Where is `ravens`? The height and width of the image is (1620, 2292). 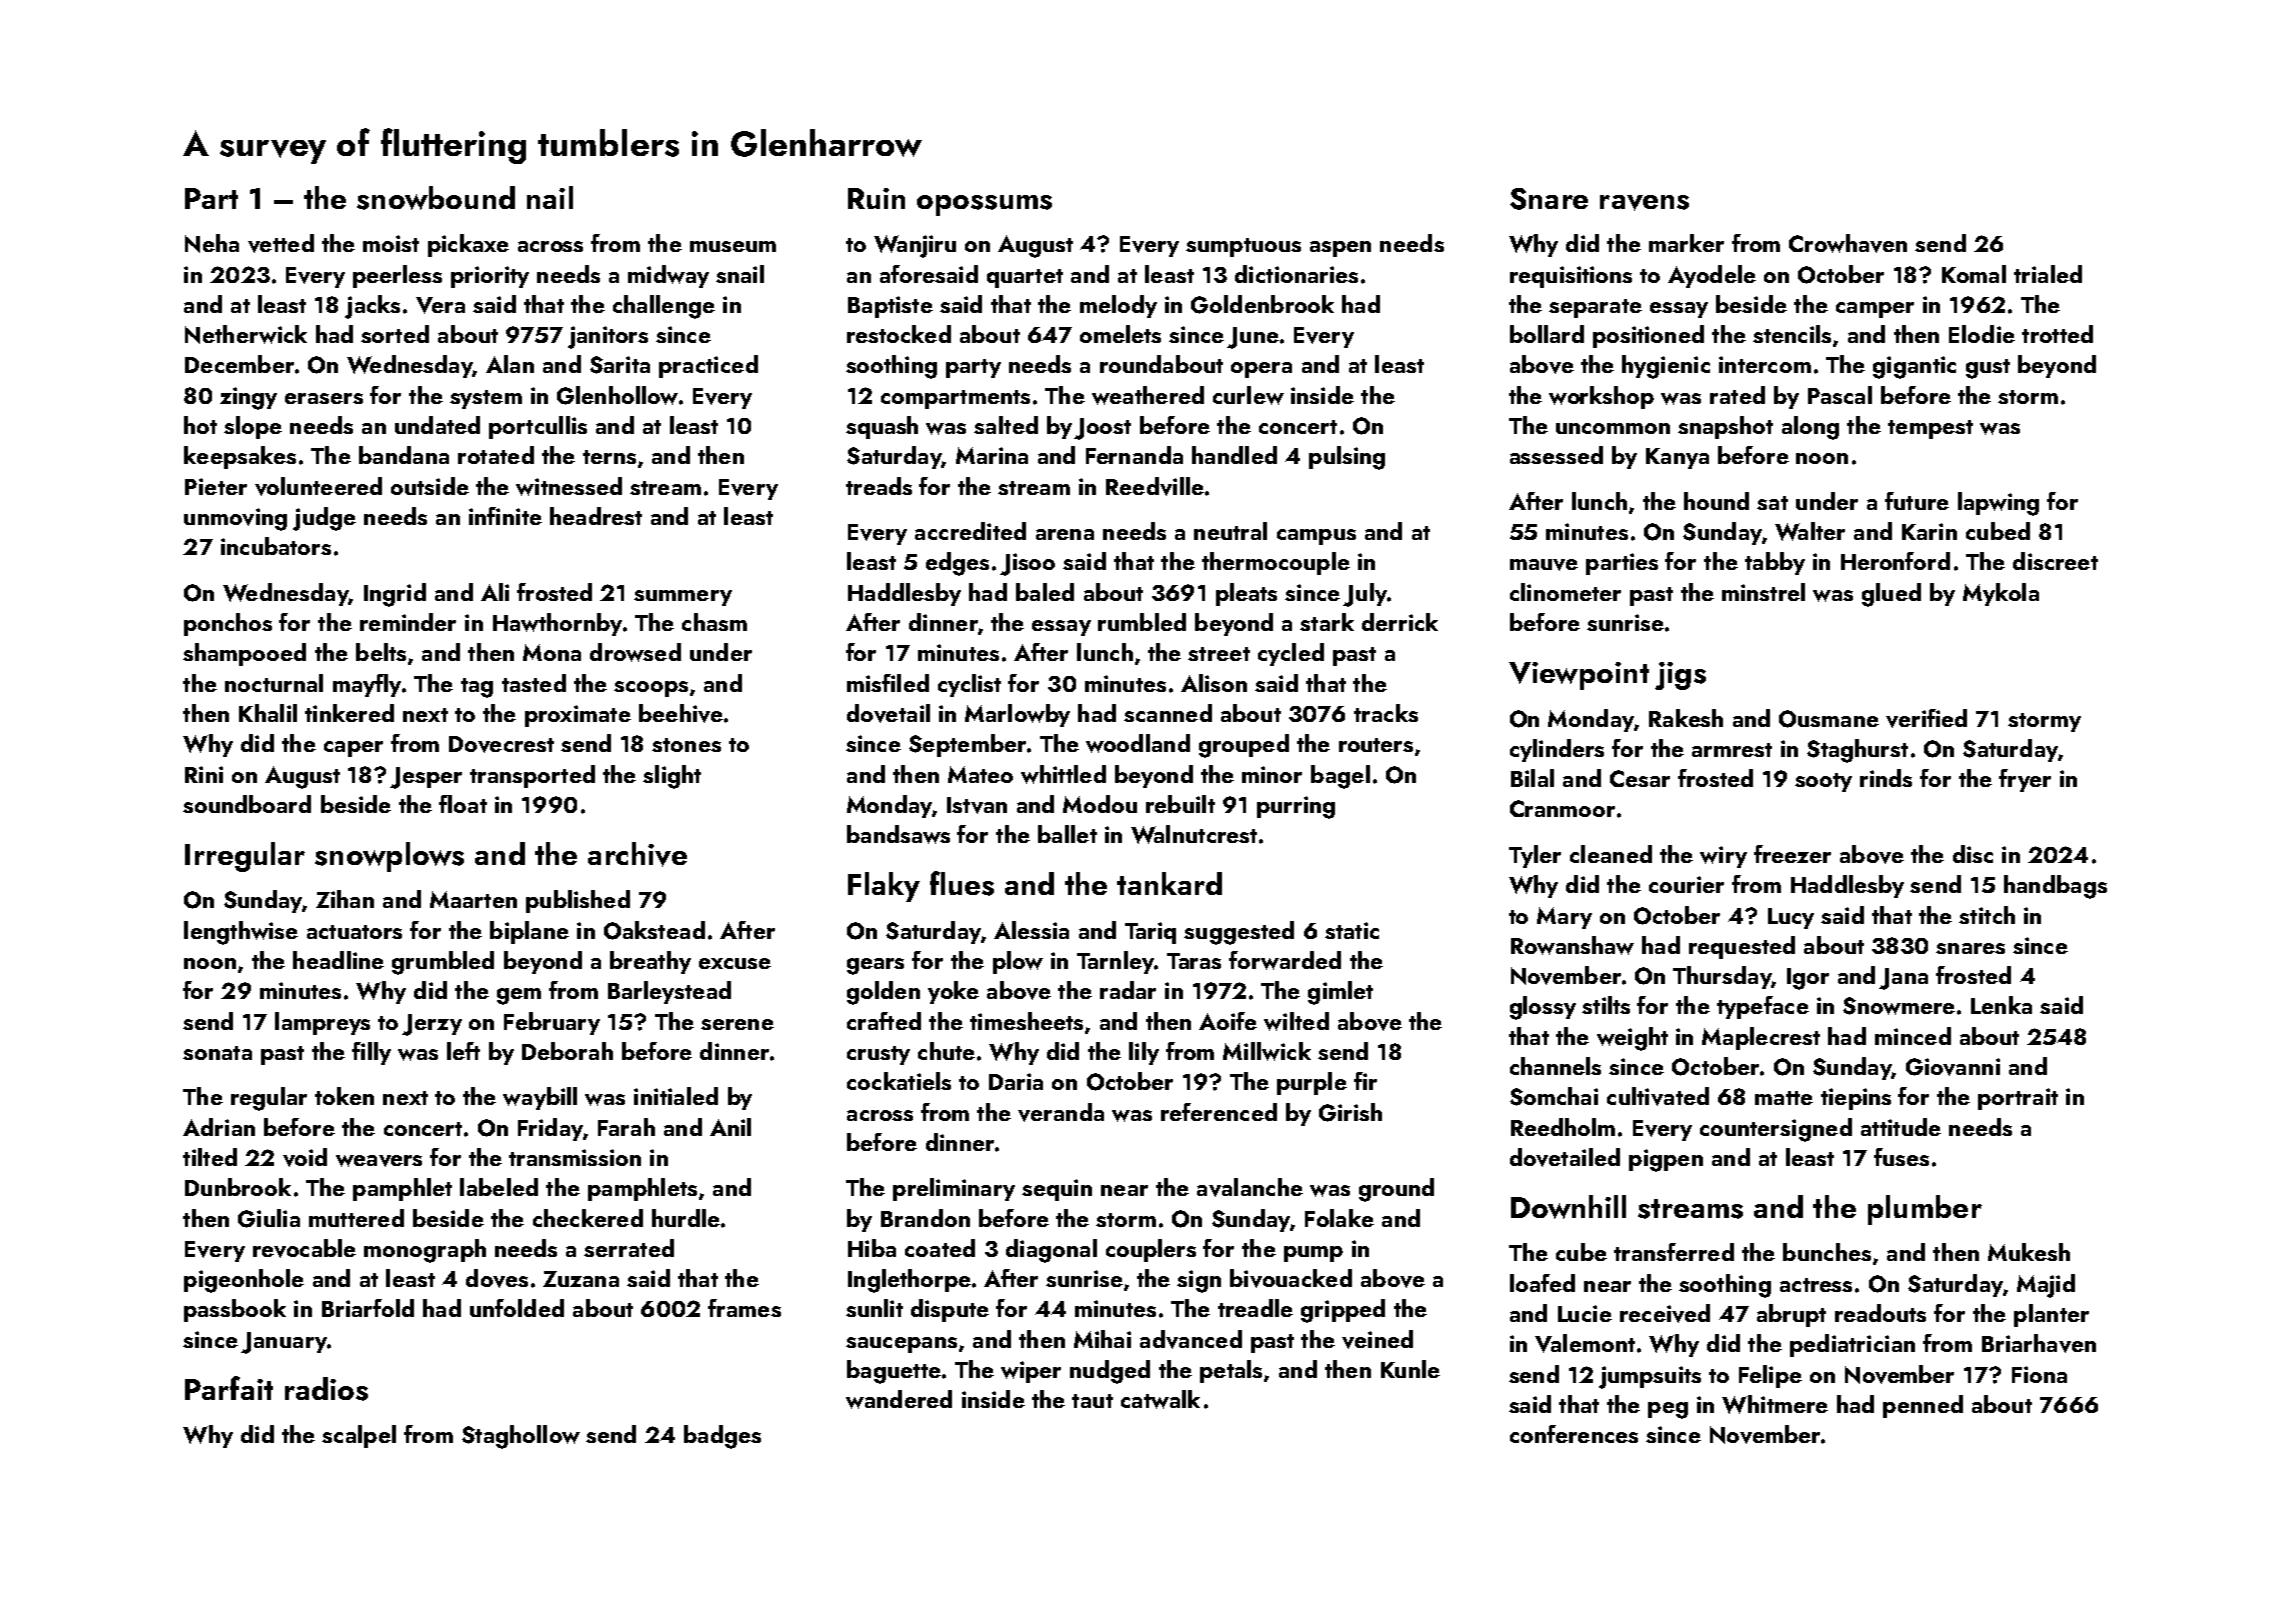
ravens is located at coordinates (1644, 203).
